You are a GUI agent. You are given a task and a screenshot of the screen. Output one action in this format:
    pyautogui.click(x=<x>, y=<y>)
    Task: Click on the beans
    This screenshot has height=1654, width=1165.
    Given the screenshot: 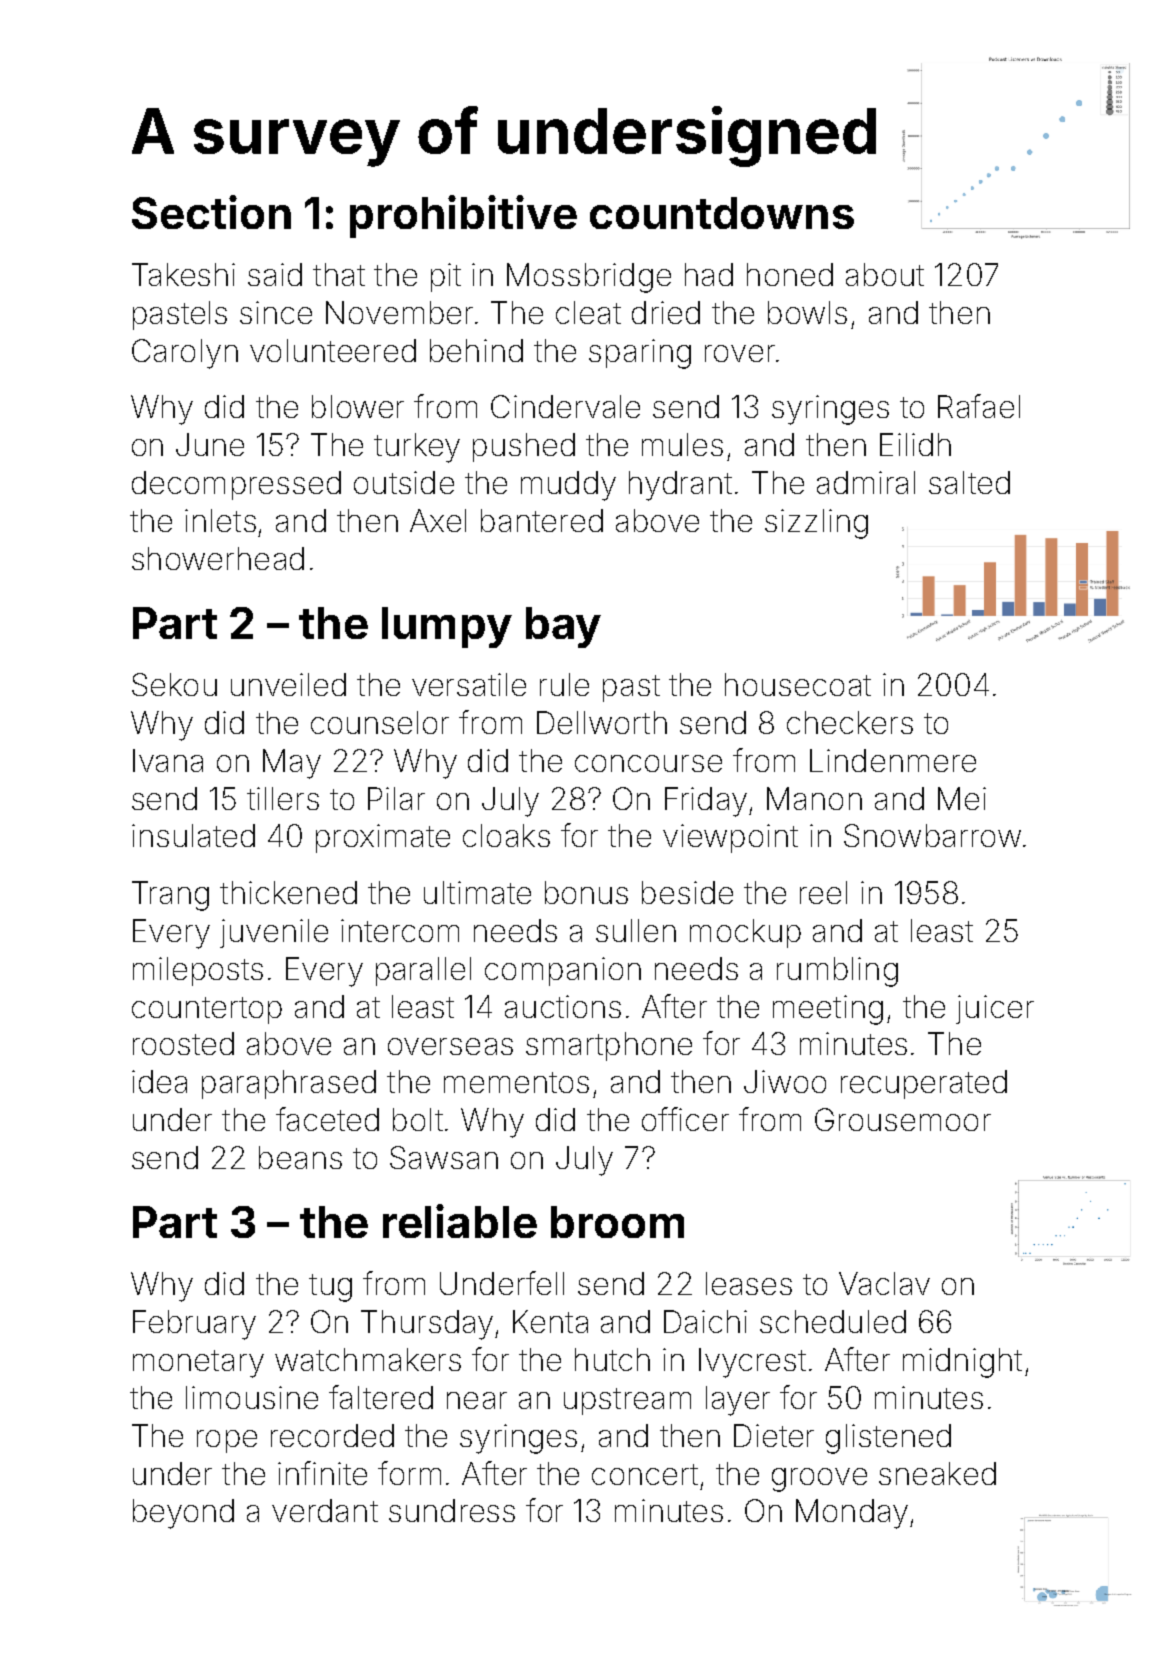 What is the action you would take?
    pyautogui.click(x=300, y=1157)
